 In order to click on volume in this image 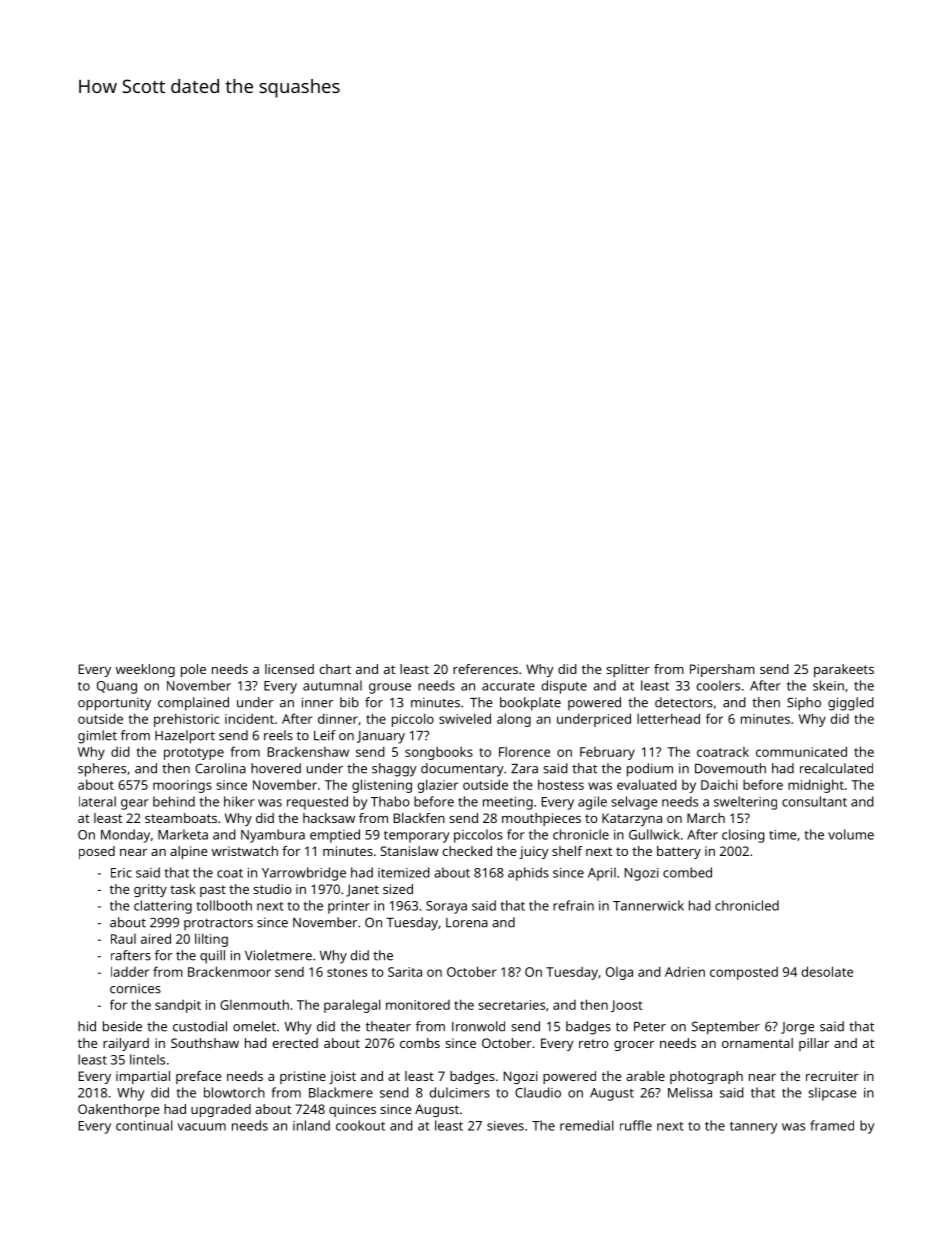, I will do `click(851, 834)`.
